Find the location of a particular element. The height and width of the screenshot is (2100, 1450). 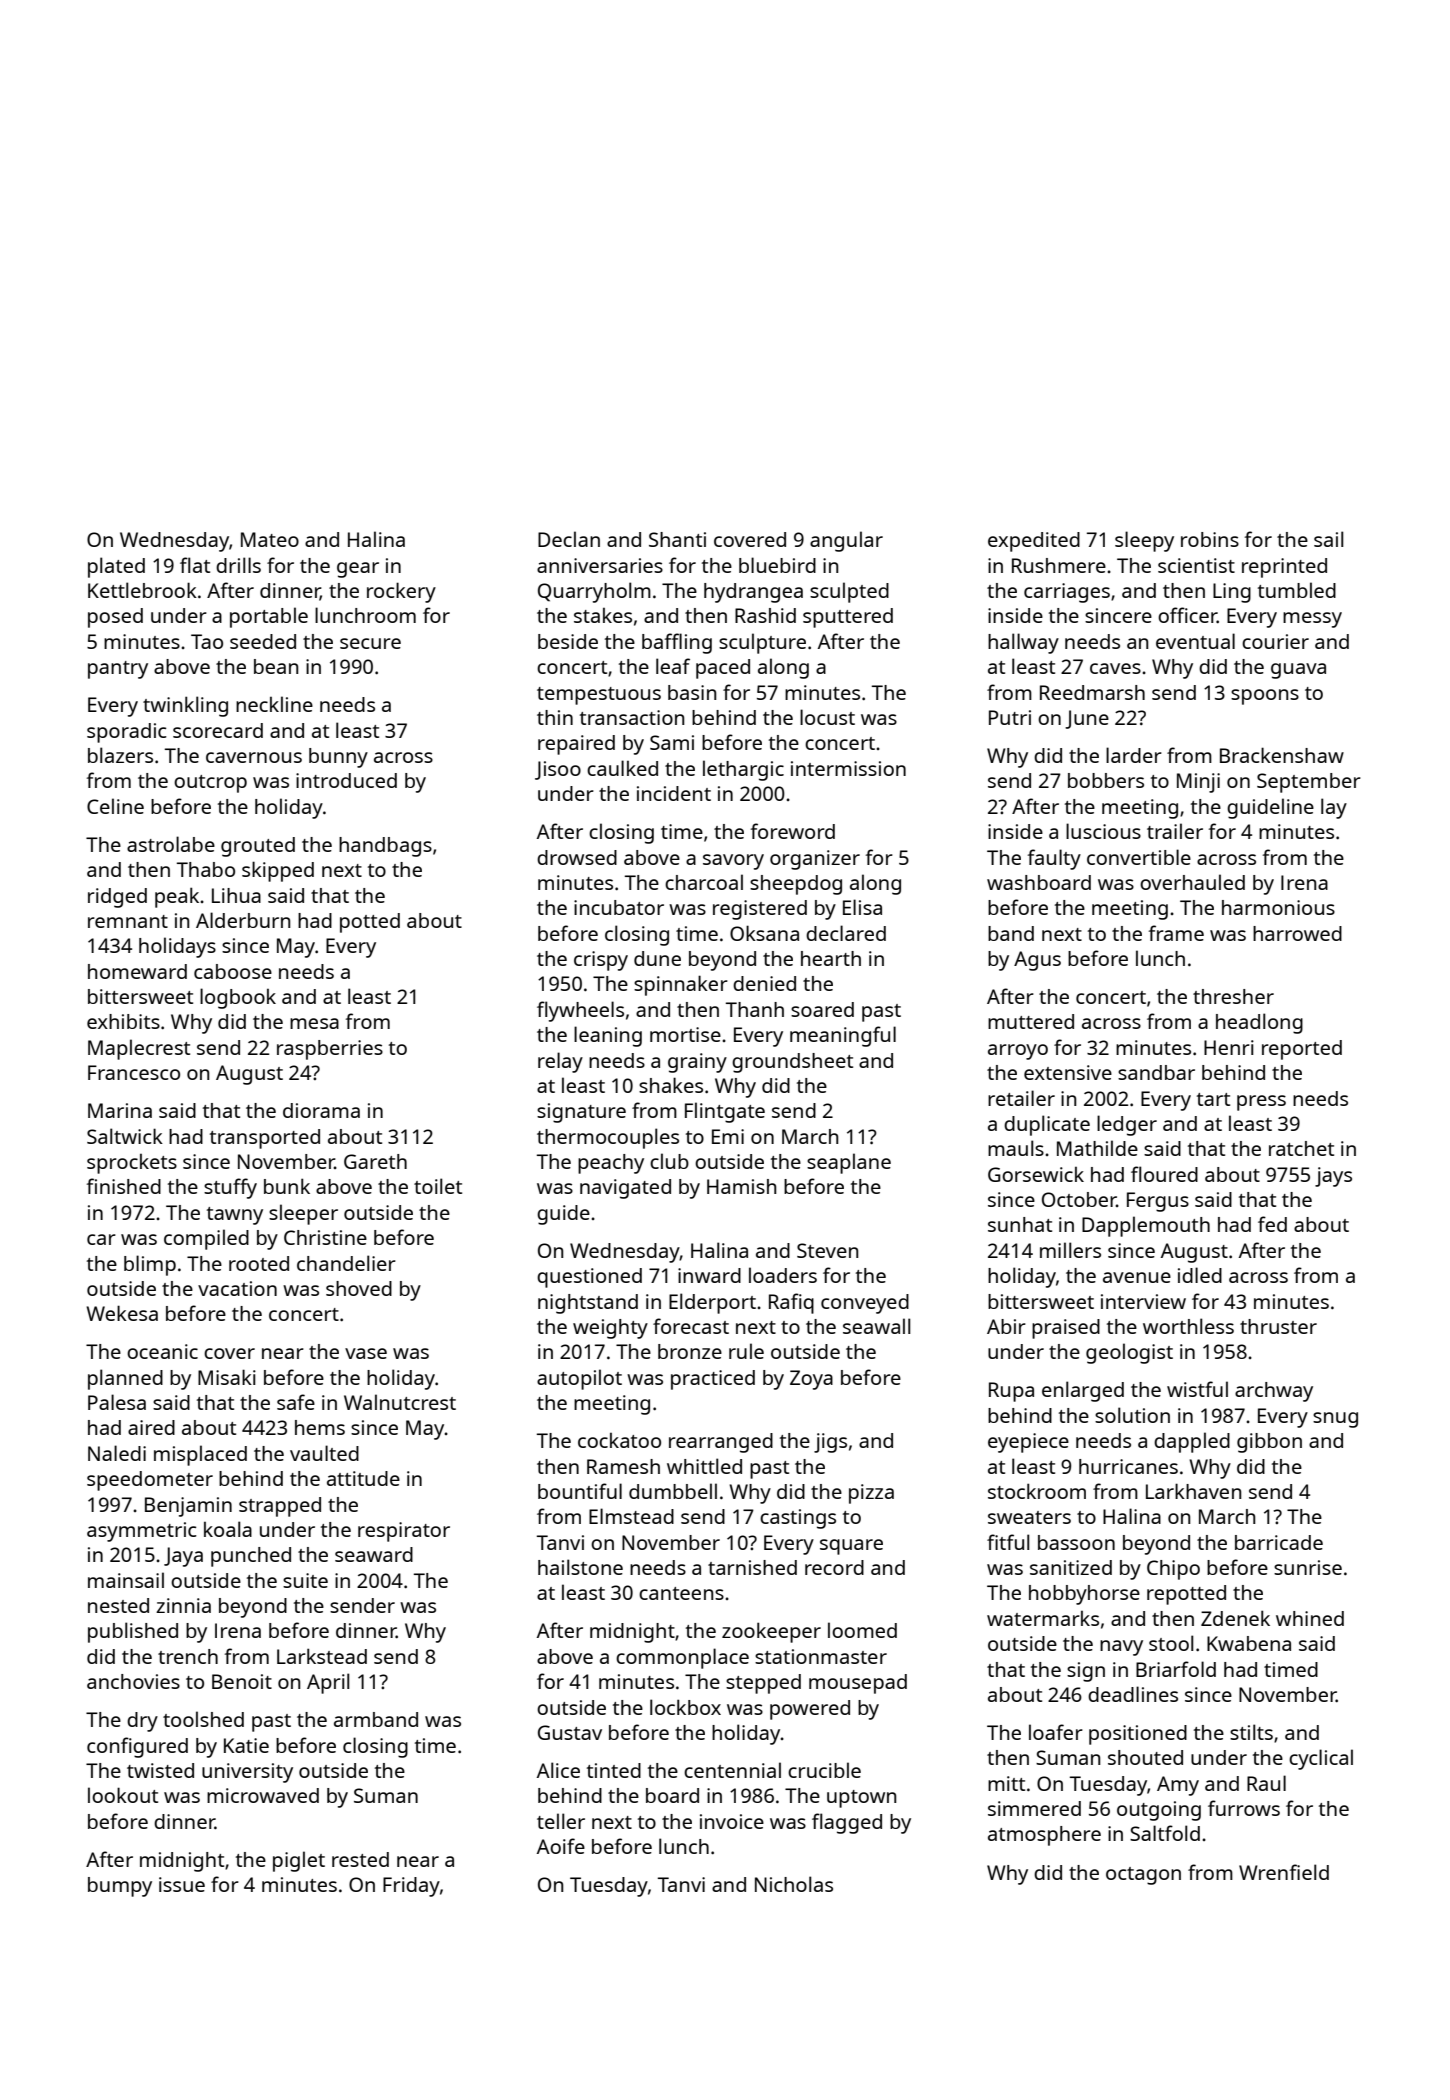

outcrop is located at coordinates (210, 784).
